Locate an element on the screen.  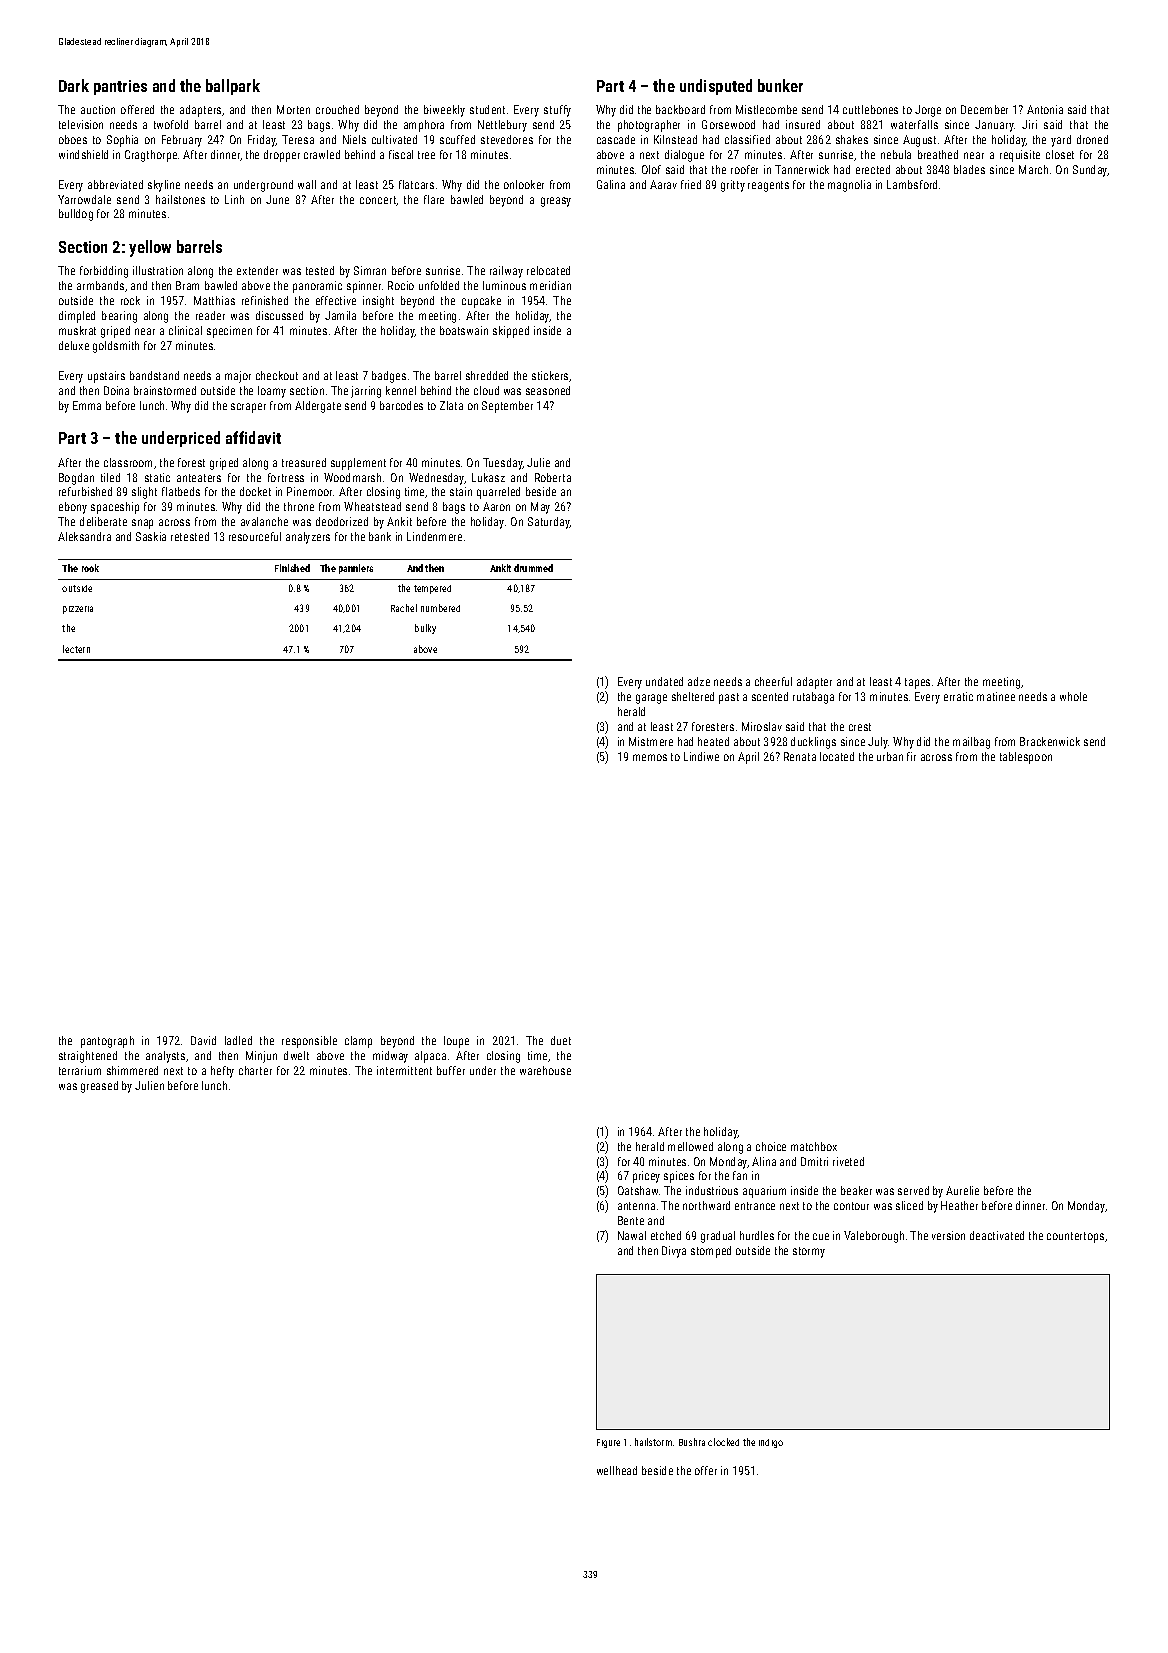
fir is located at coordinates (911, 756).
